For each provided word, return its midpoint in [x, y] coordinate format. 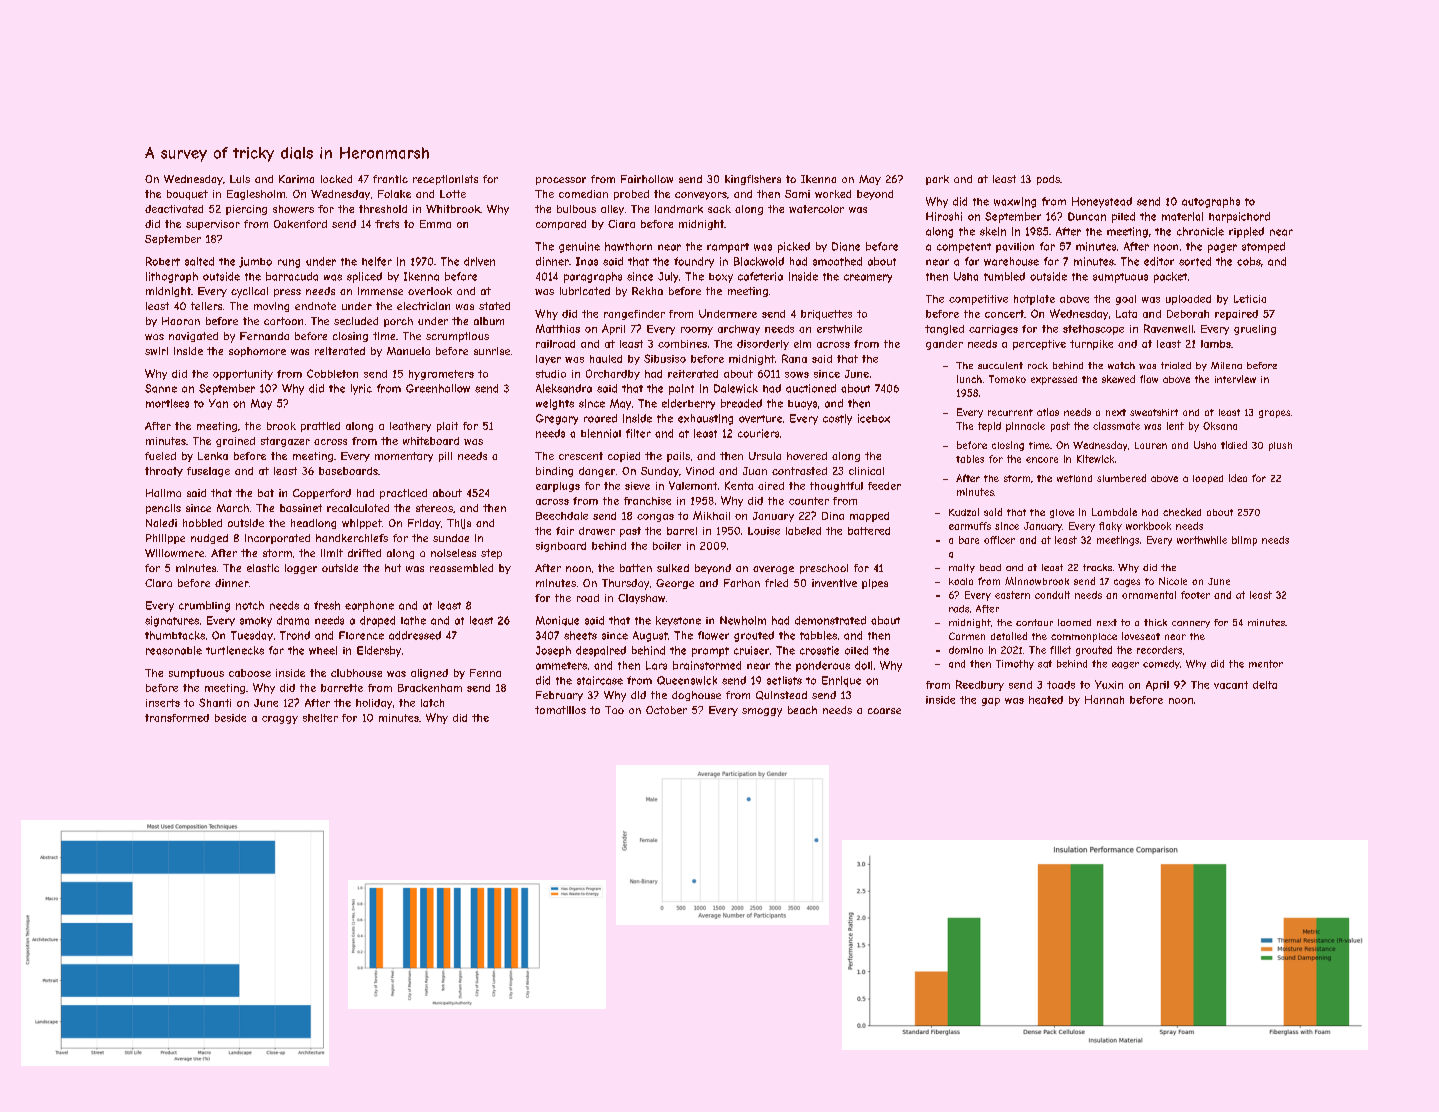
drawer [597, 531]
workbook [1148, 526]
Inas [587, 261]
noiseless [453, 553]
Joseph [553, 651]
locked [336, 179]
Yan [218, 403]
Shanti [215, 702]
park [937, 180]
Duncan [1087, 216]
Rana [794, 358]
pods [1048, 180]
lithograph [172, 277]
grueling [1255, 330]
